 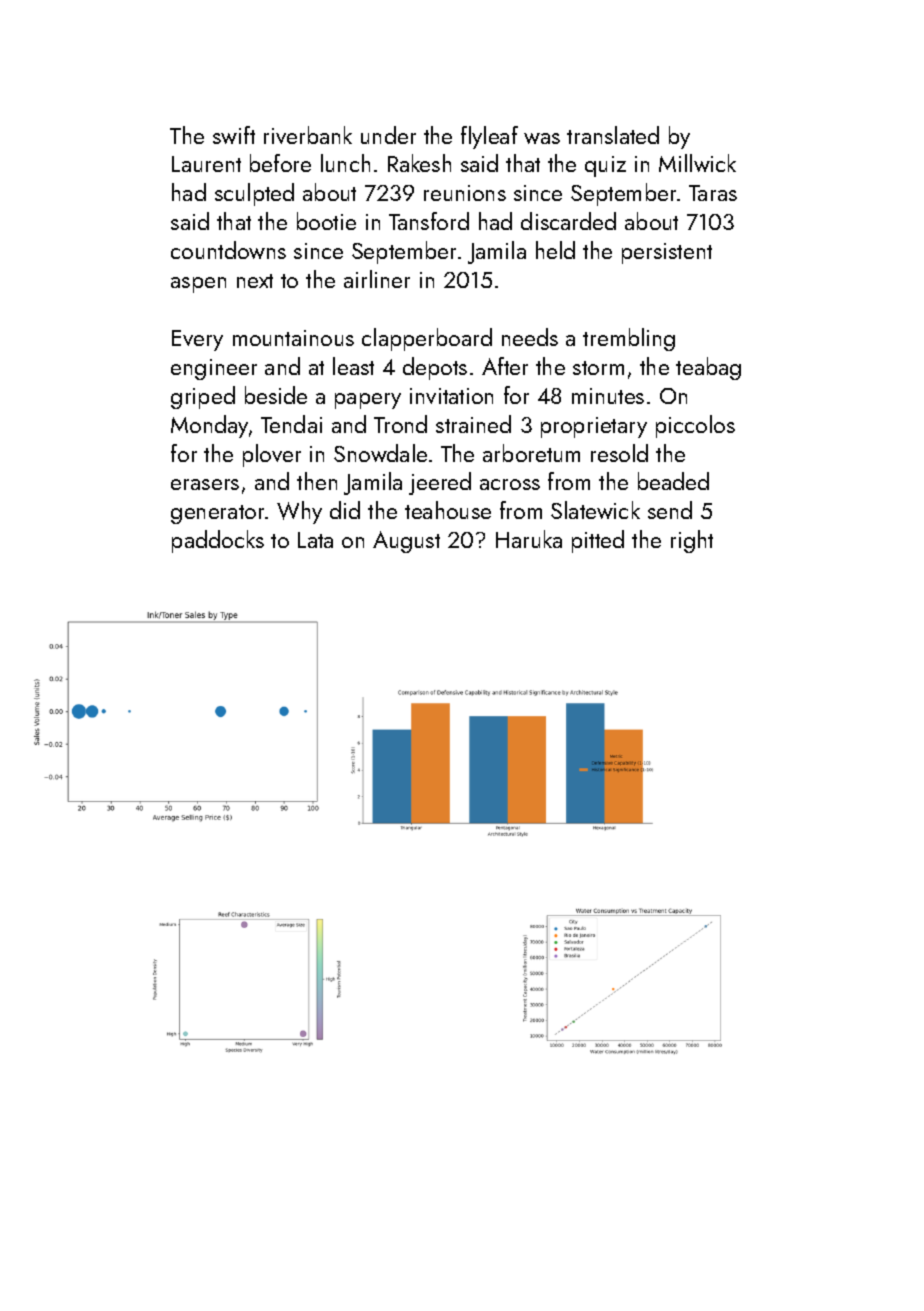 I want to click on translated, so click(x=613, y=135).
